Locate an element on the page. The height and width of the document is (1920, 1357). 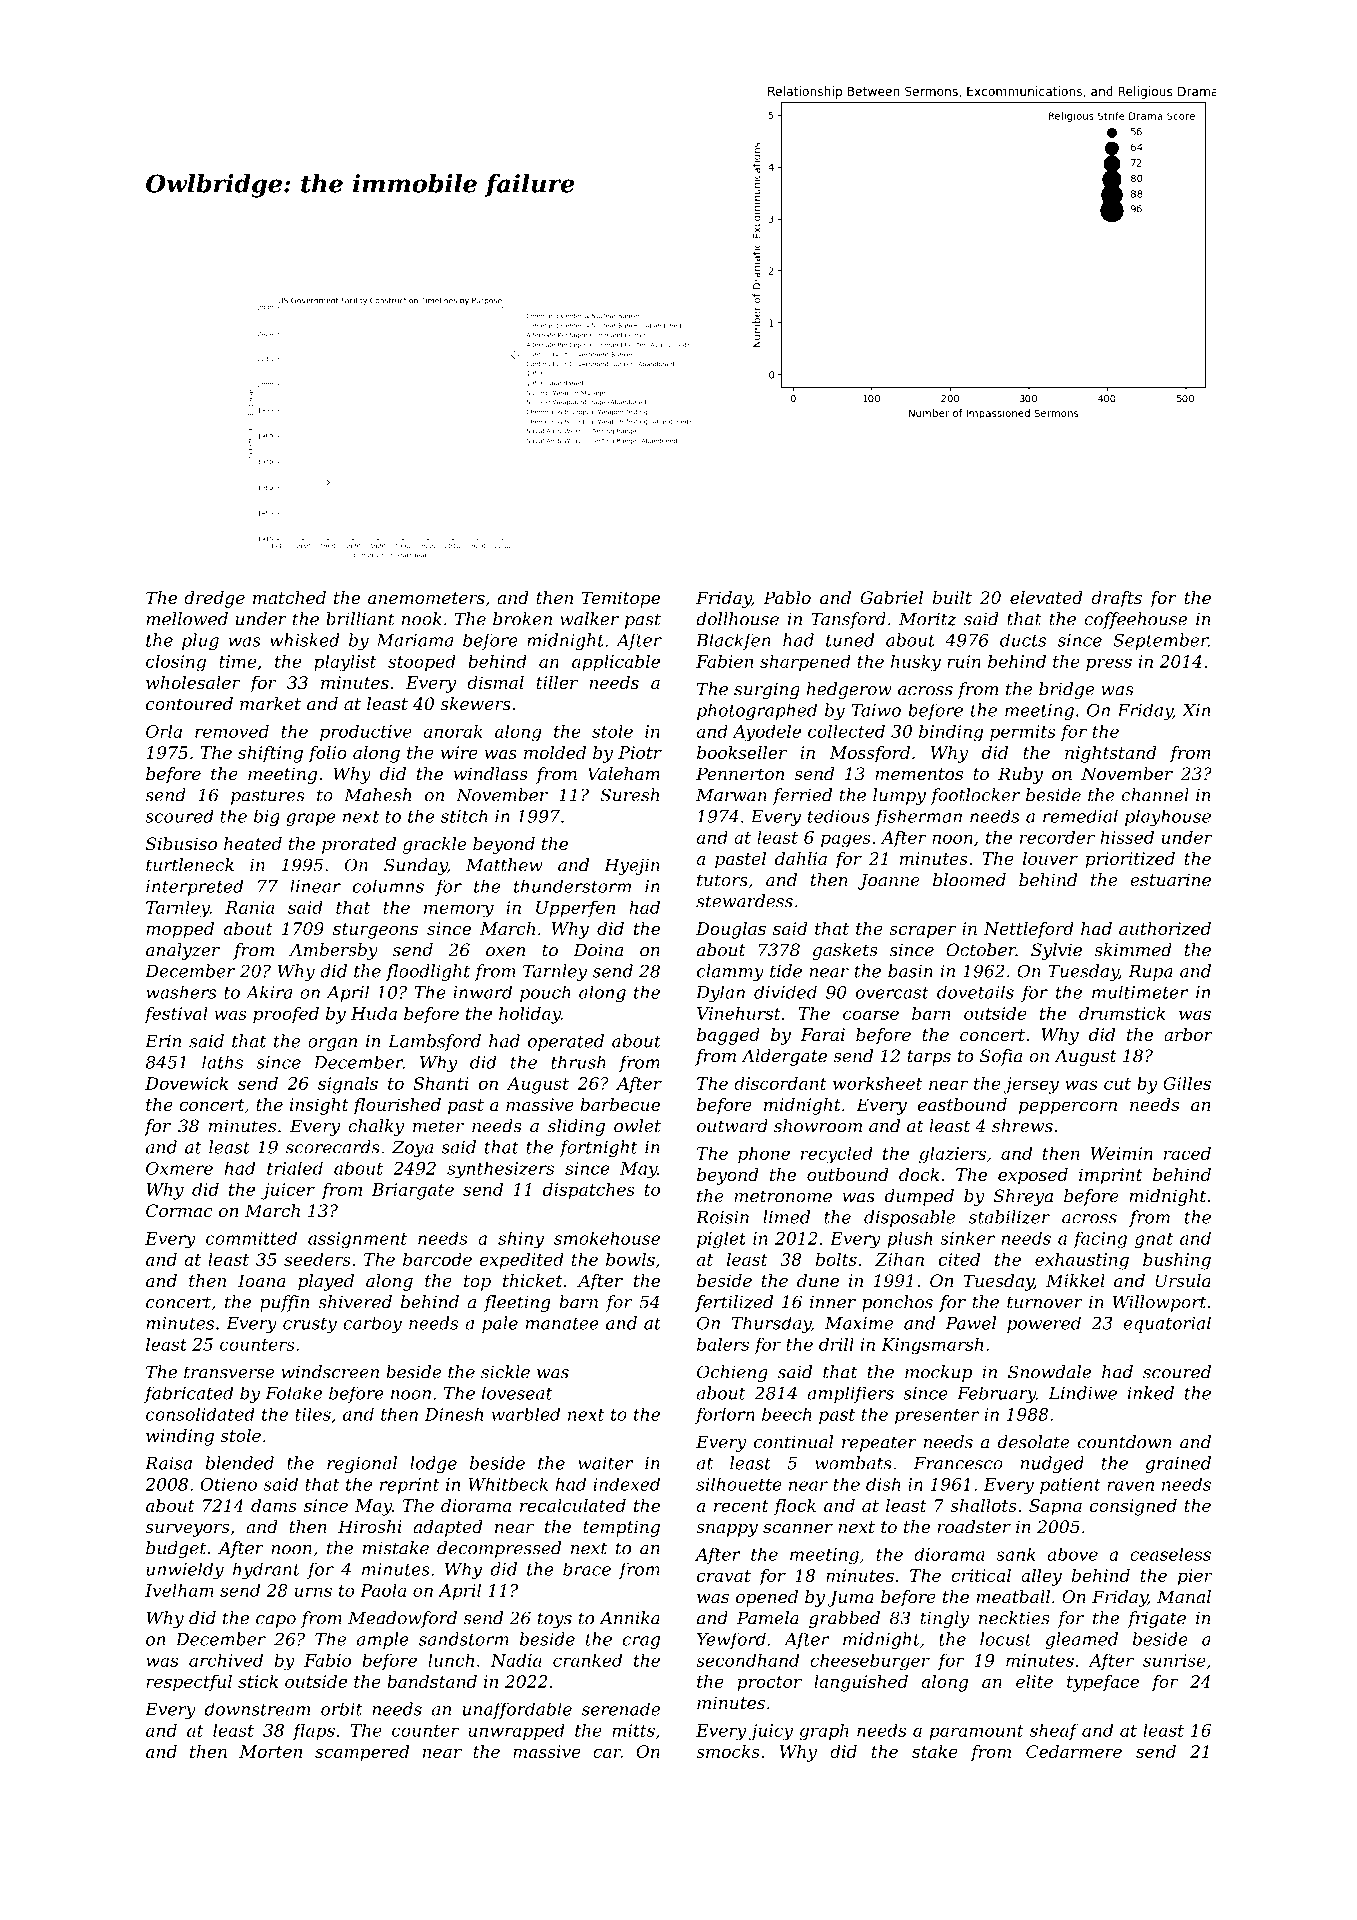
Blackfen is located at coordinates (733, 641).
